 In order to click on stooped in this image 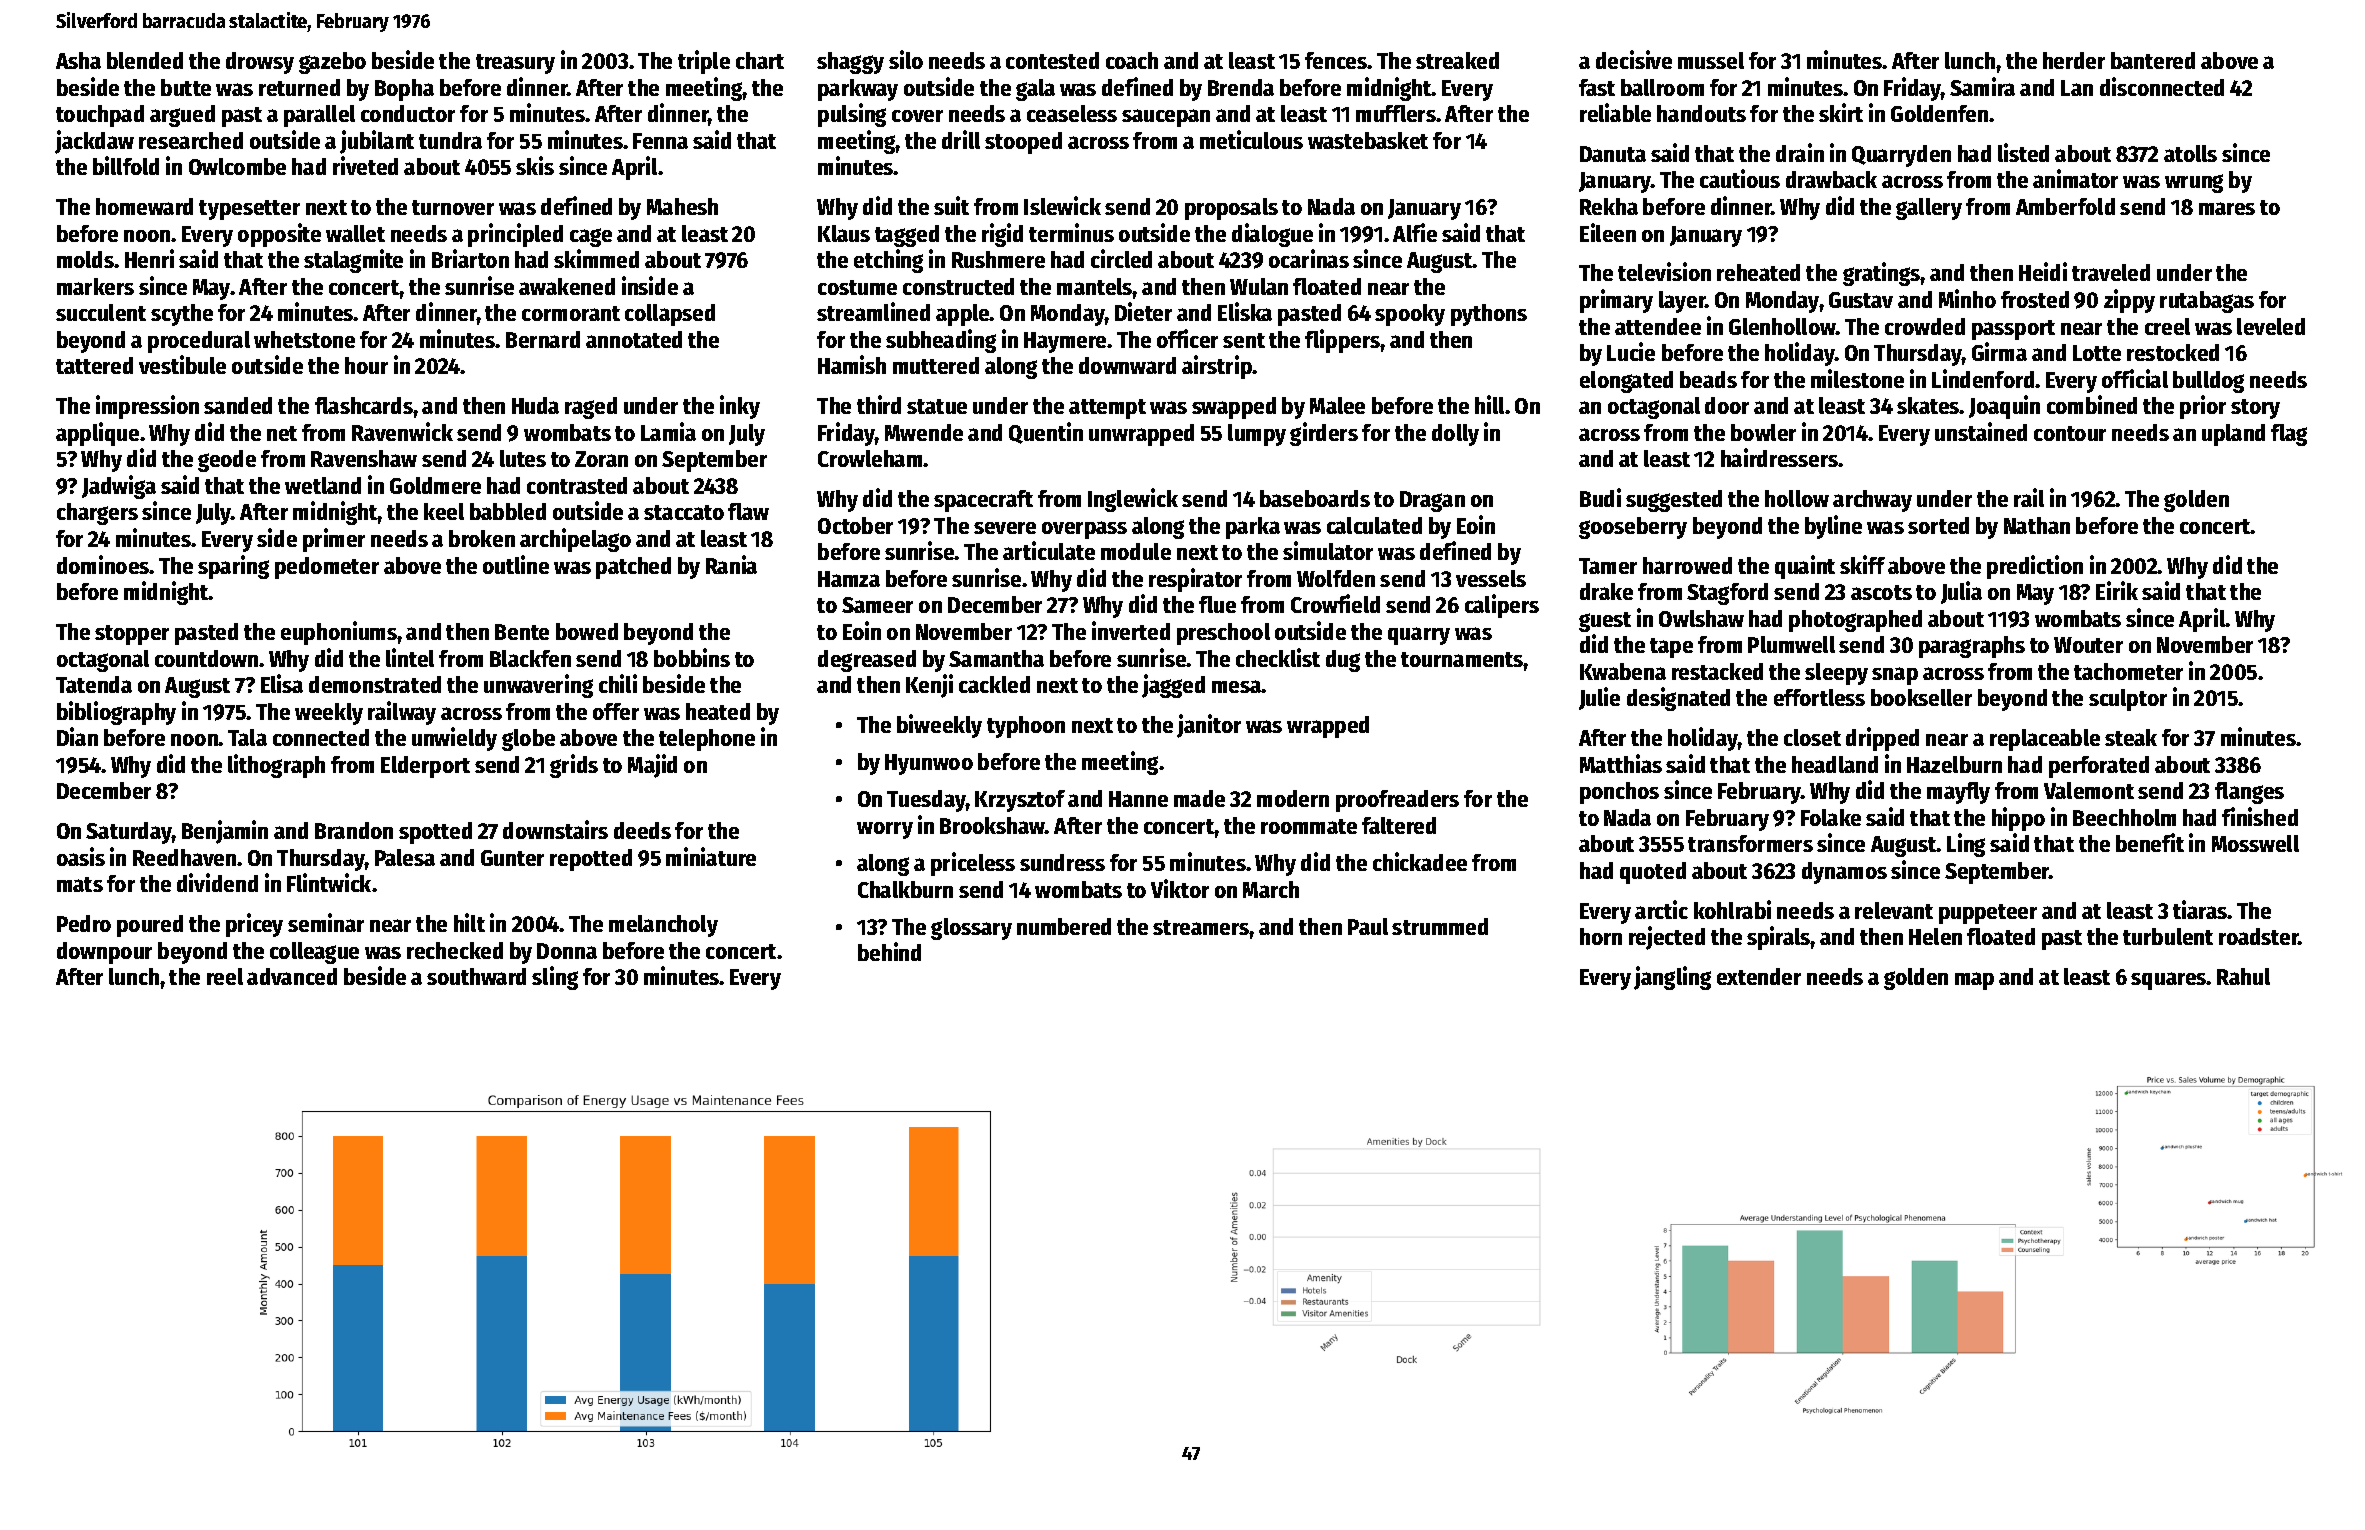, I will do `click(1023, 143)`.
